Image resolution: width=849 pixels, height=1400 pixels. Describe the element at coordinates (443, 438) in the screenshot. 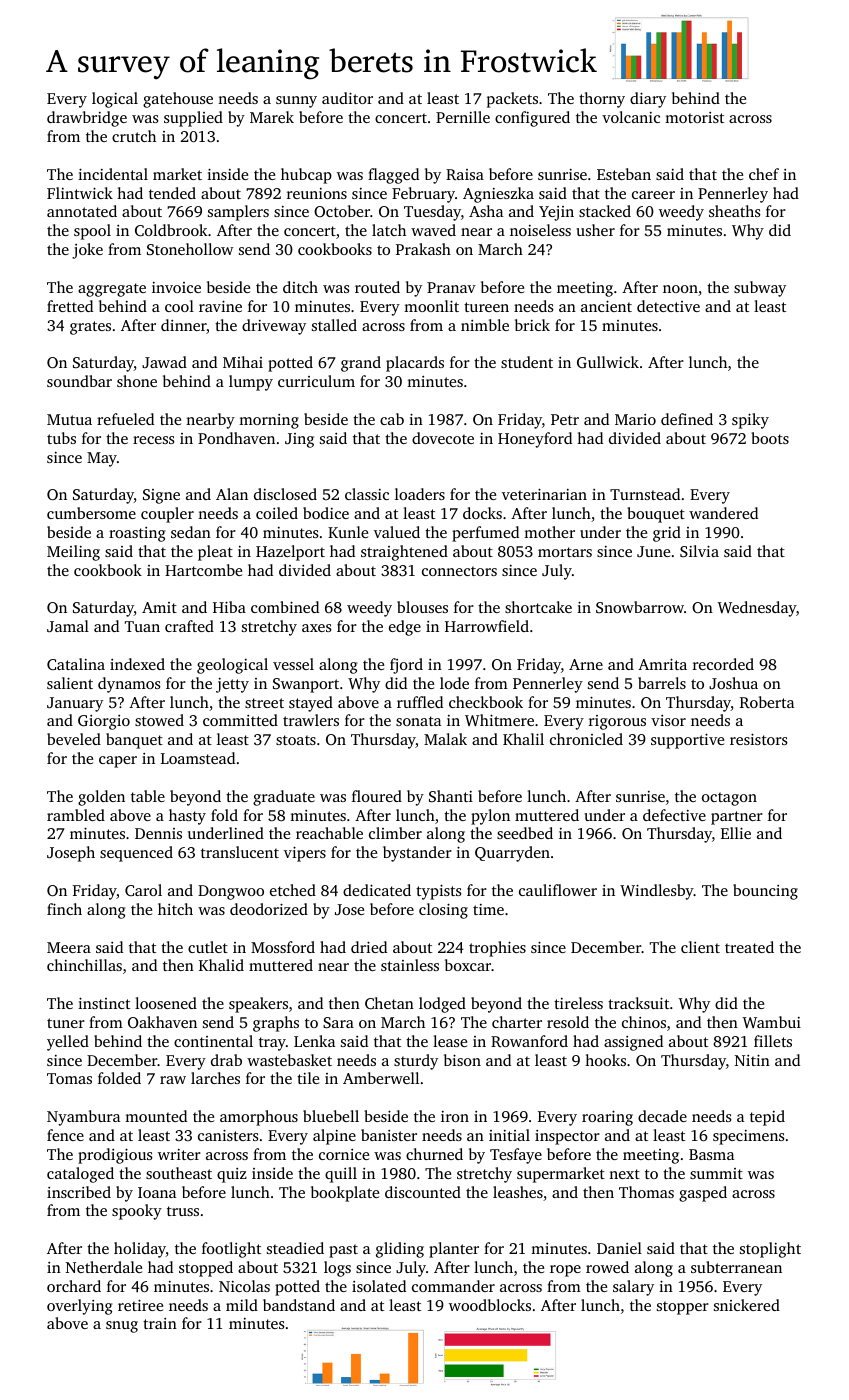

I see `dovecote` at that location.
